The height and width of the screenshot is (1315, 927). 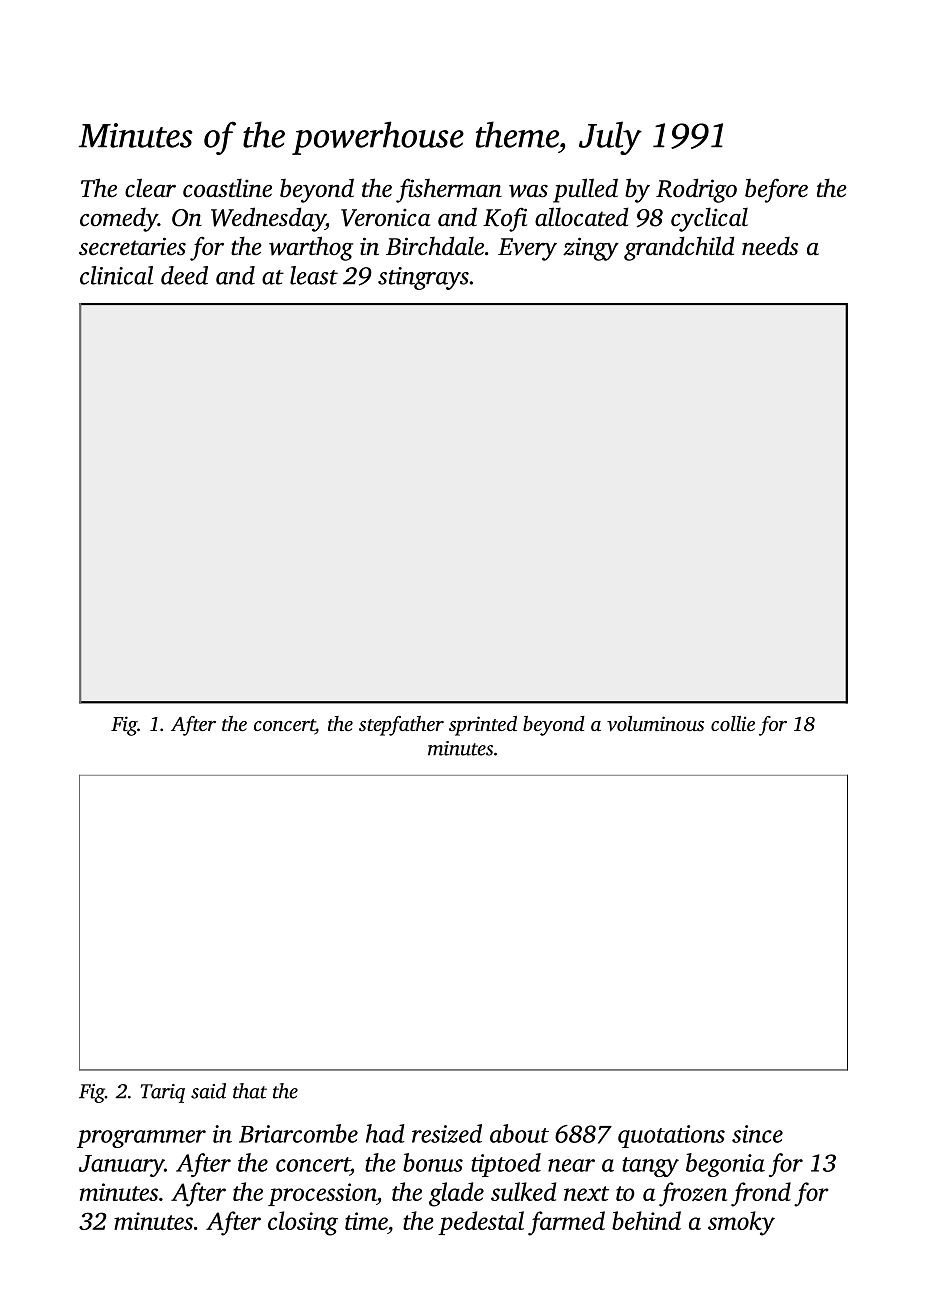 What do you see at coordinates (401, 726) in the screenshot?
I see `stepfather` at bounding box center [401, 726].
